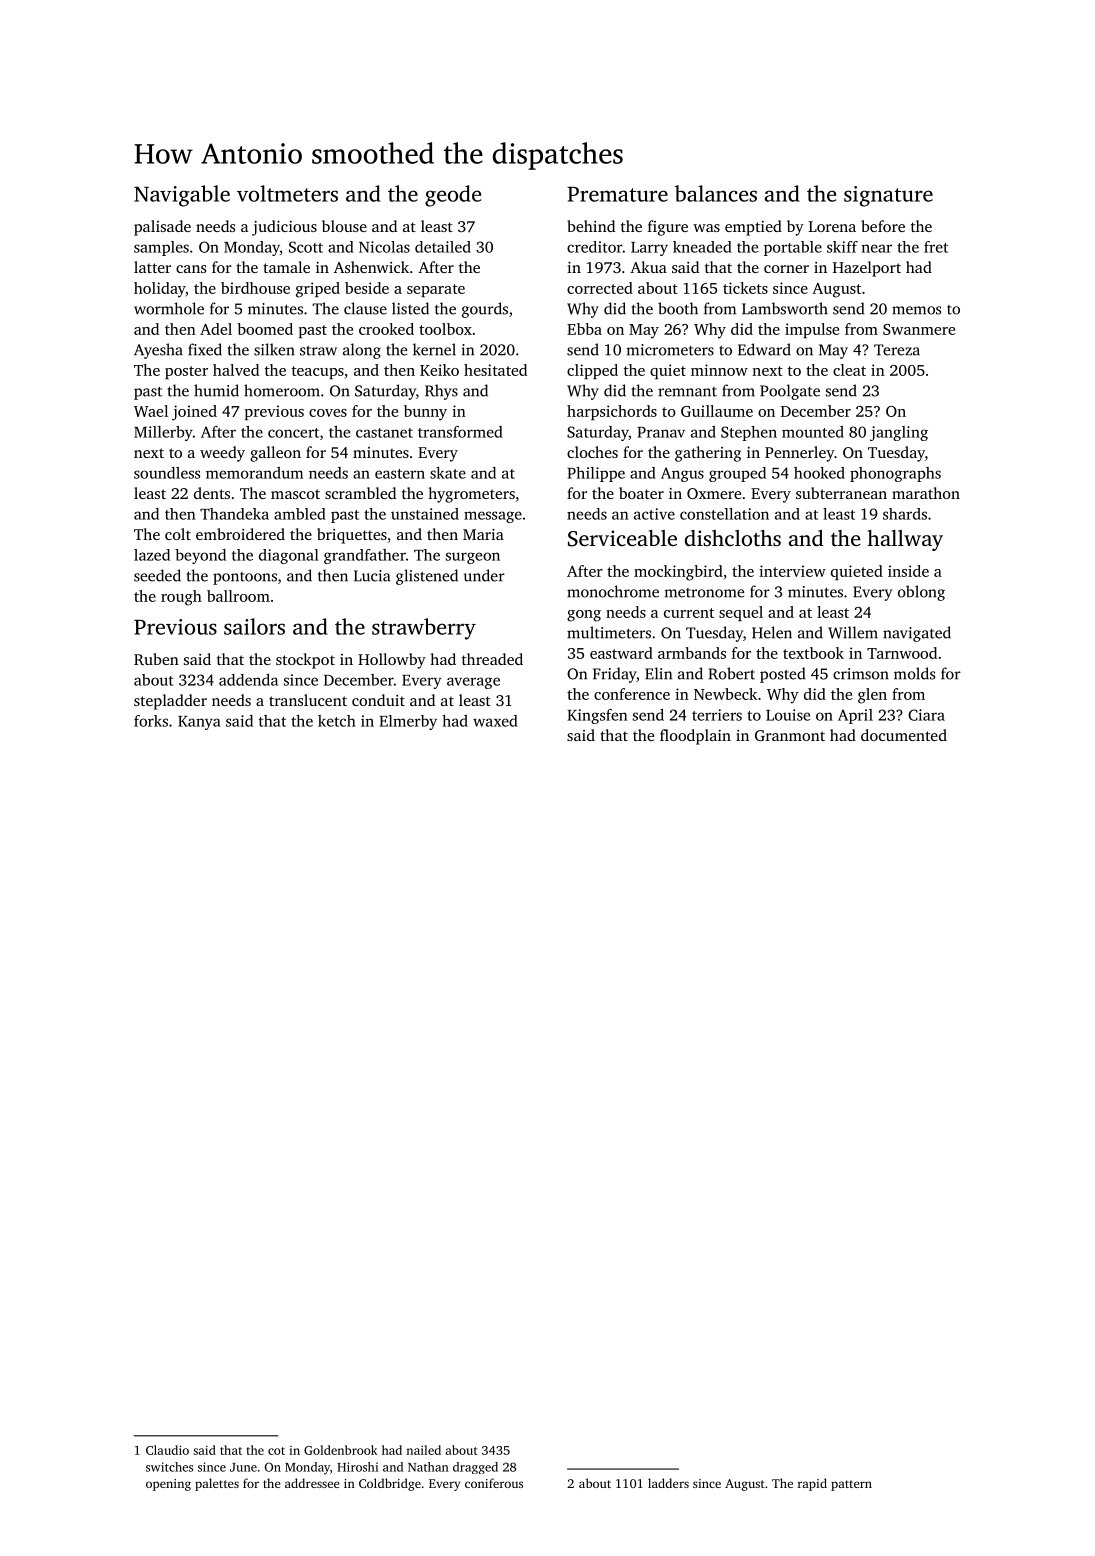 The width and height of the screenshot is (1095, 1556). Describe the element at coordinates (182, 196) in the screenshot. I see `Navigable` at that location.
